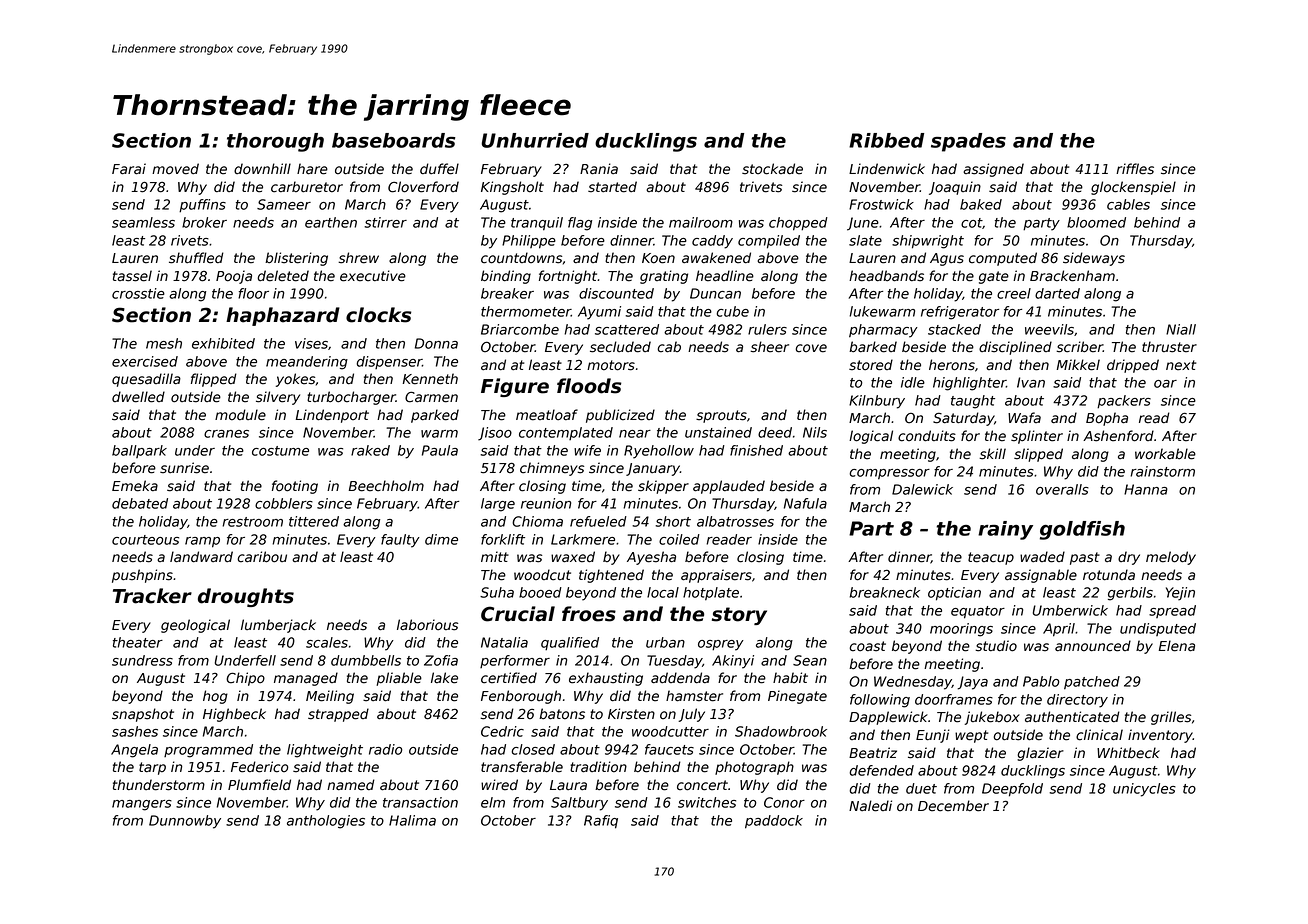 This screenshot has width=1308, height=924. I want to click on ramp, so click(202, 542).
